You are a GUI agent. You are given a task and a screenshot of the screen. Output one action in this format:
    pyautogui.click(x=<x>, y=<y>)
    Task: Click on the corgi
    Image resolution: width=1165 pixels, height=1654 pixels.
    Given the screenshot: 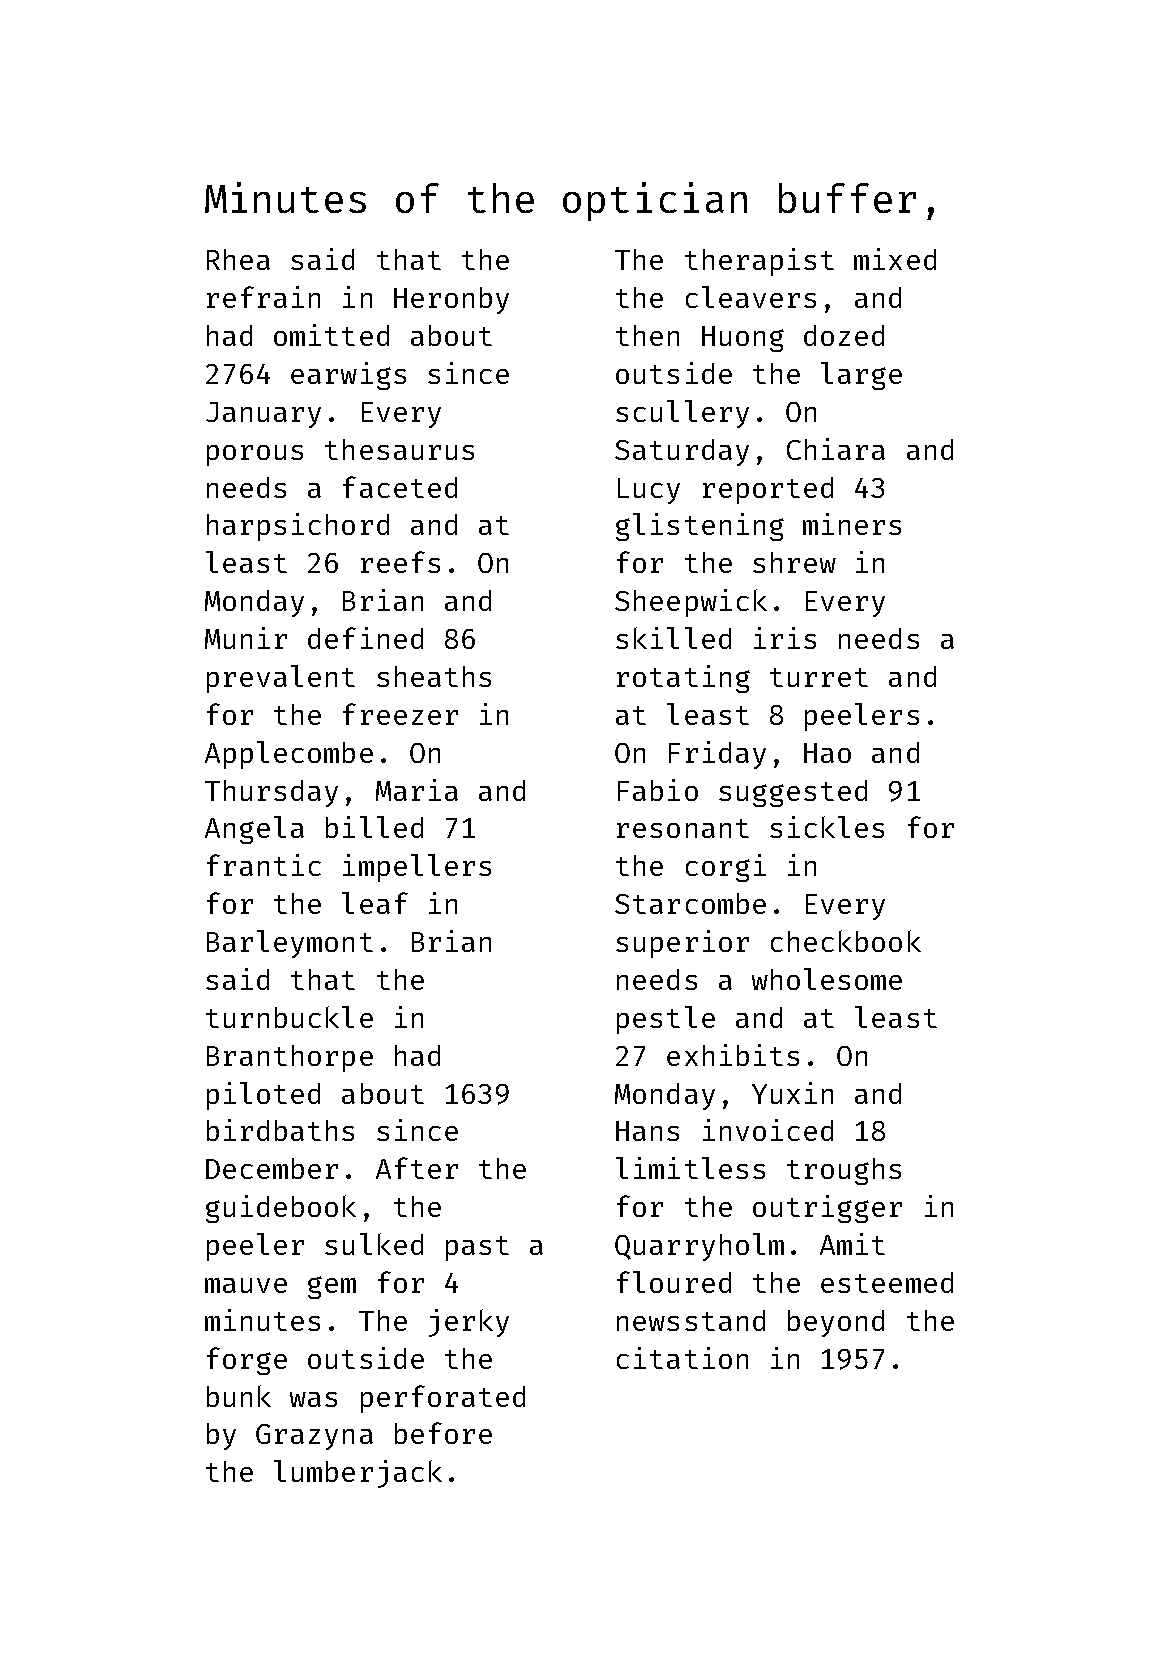 What is the action you would take?
    pyautogui.click(x=726, y=868)
